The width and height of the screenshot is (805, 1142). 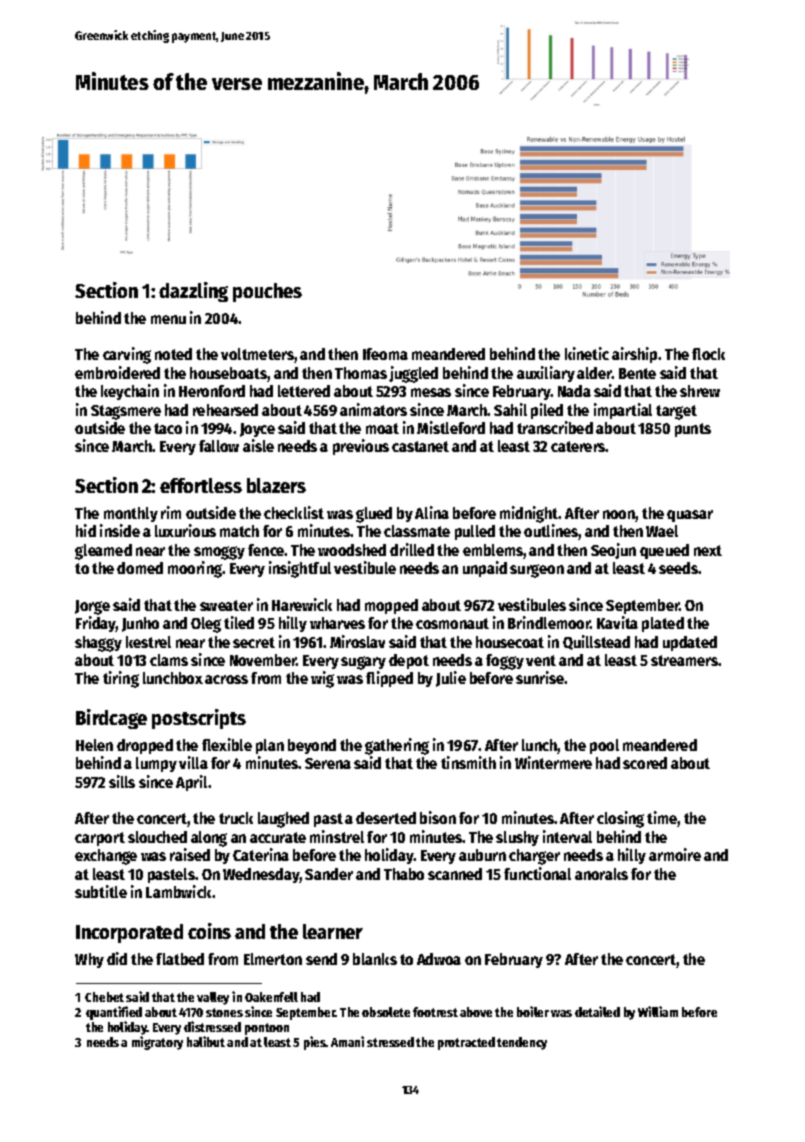 What do you see at coordinates (206, 1041) in the screenshot?
I see `halibut` at bounding box center [206, 1041].
